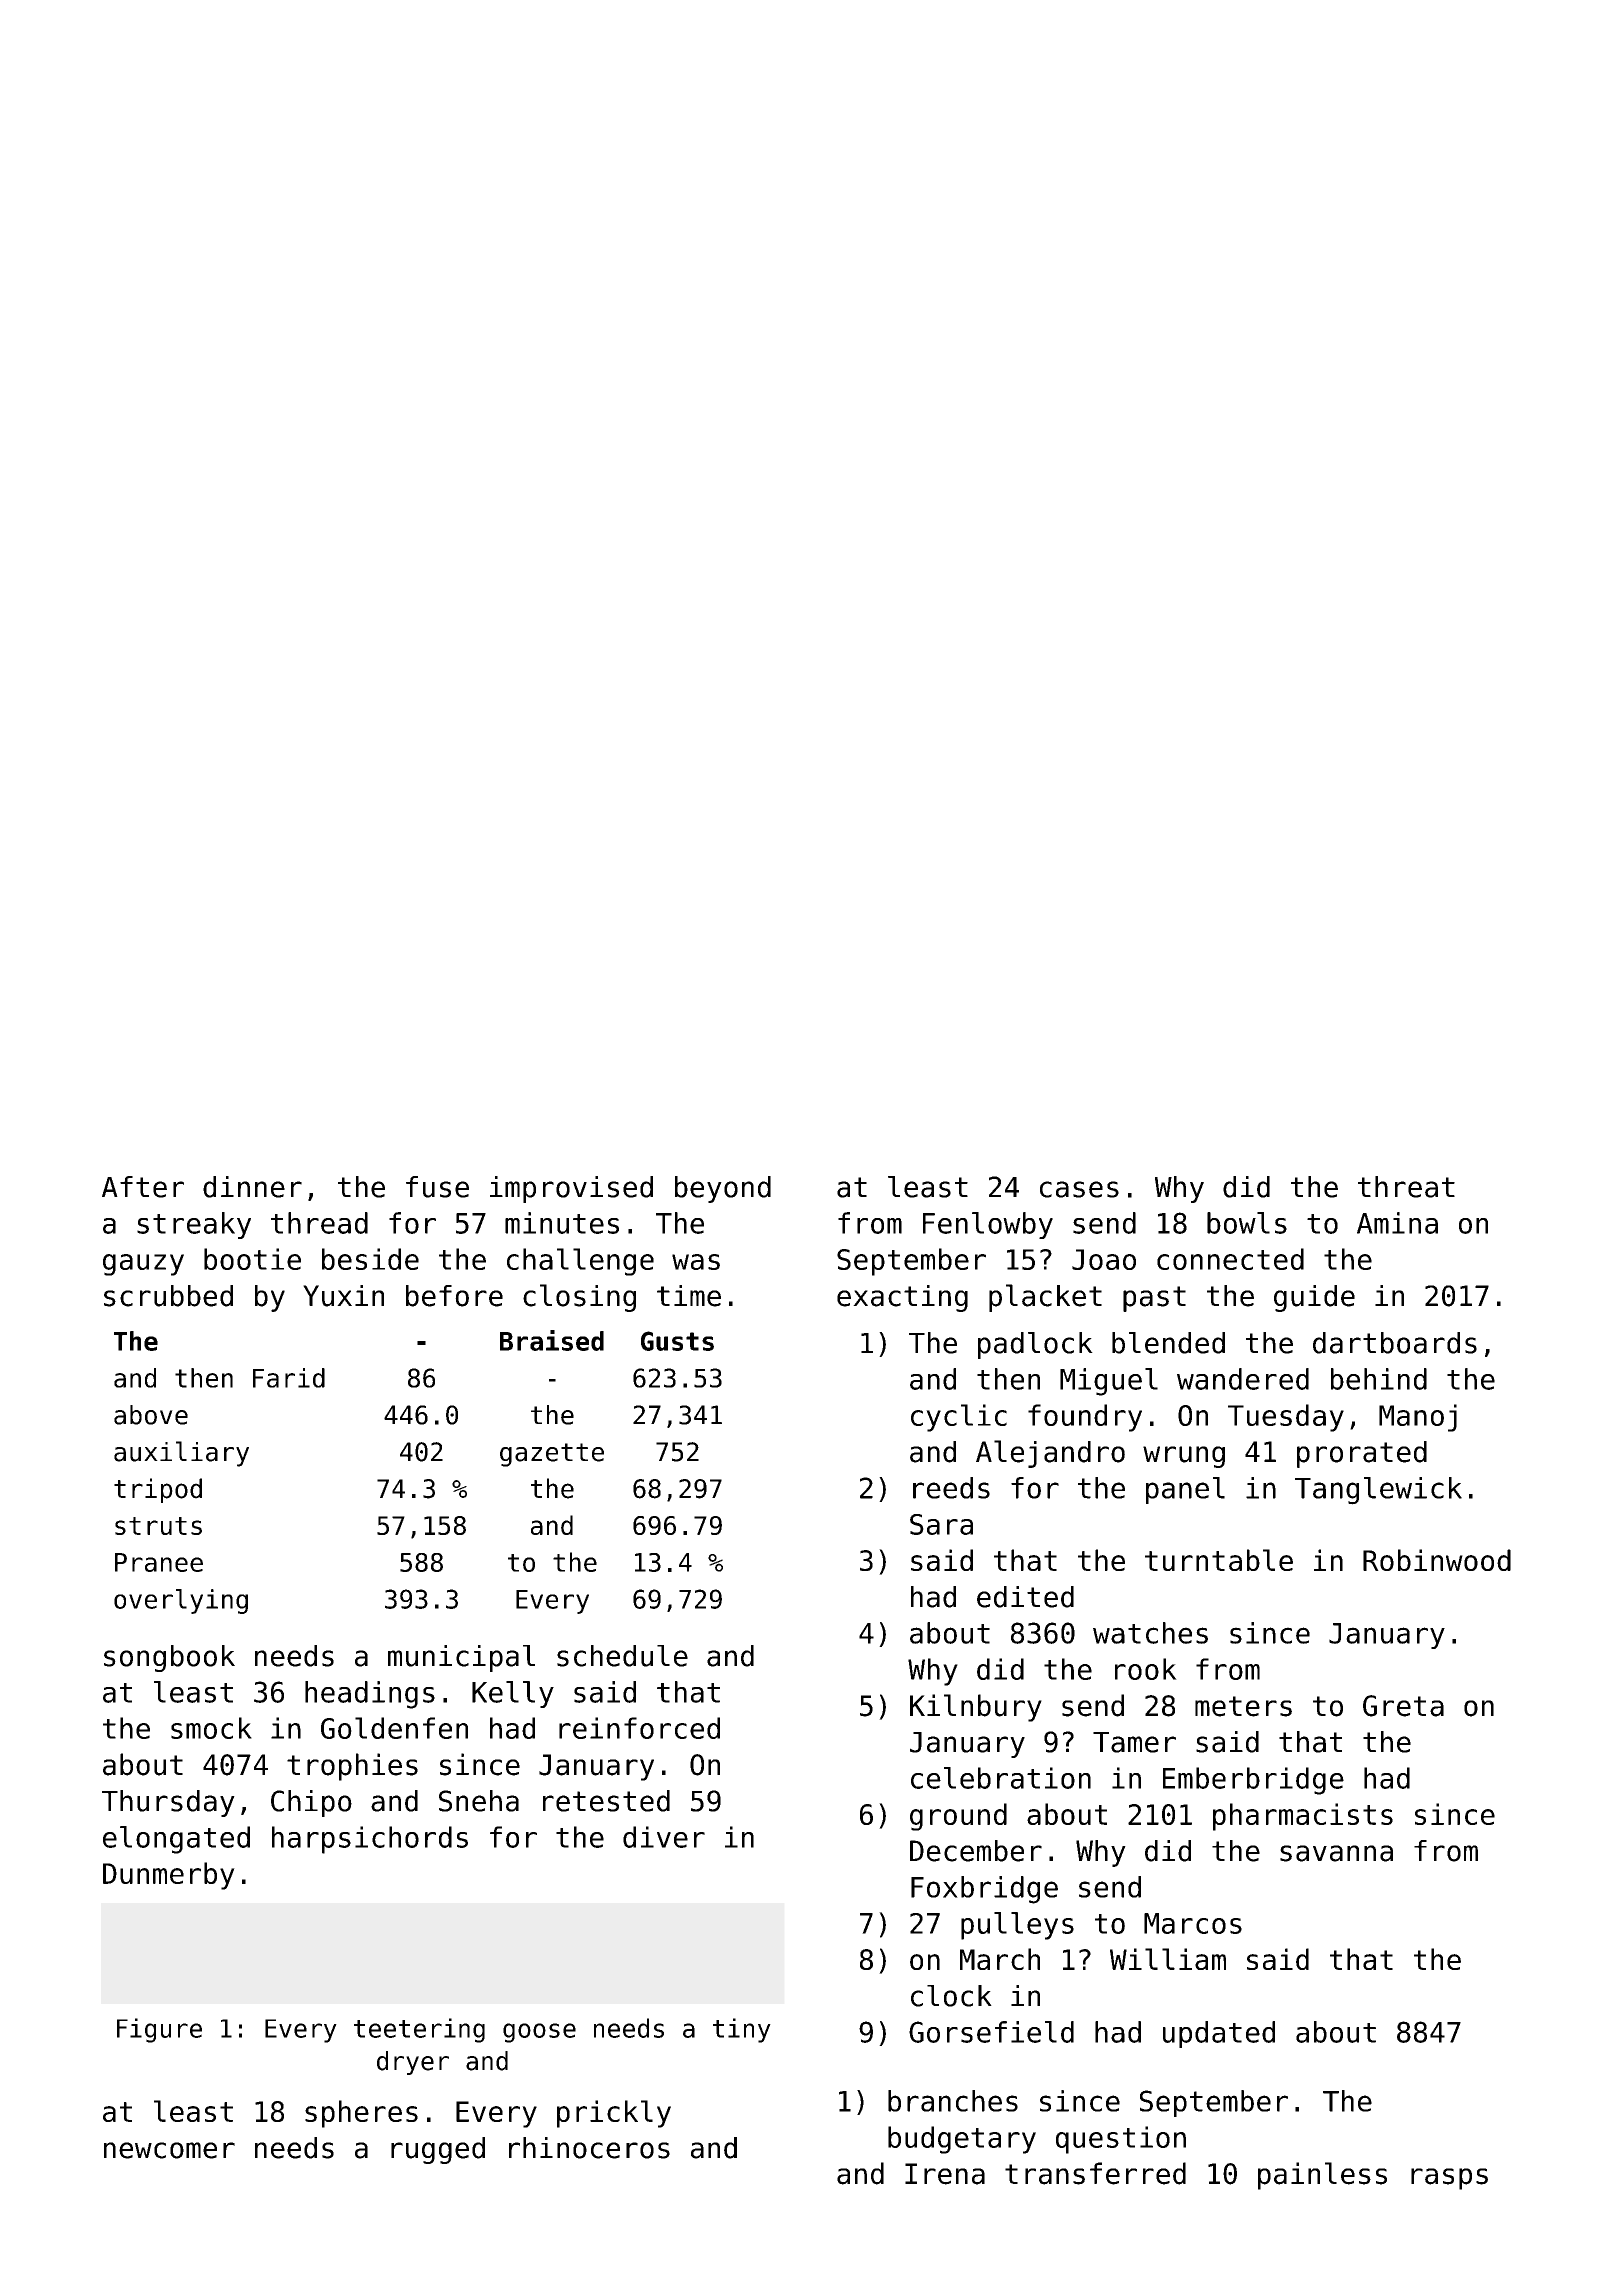  I want to click on songbook, so click(169, 1658).
